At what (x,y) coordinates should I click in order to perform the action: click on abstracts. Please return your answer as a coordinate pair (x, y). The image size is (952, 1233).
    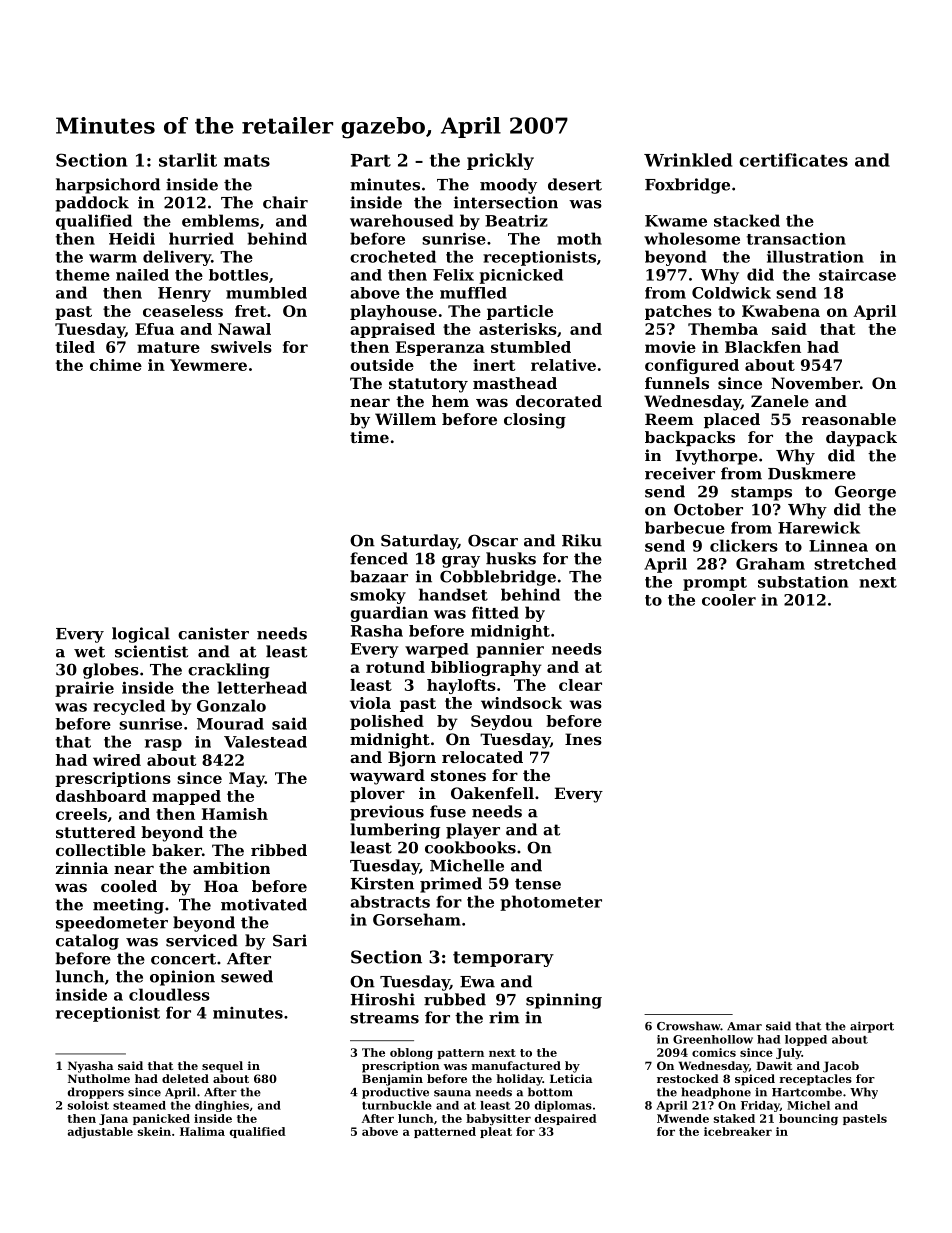
    Looking at the image, I should click on (390, 901).
